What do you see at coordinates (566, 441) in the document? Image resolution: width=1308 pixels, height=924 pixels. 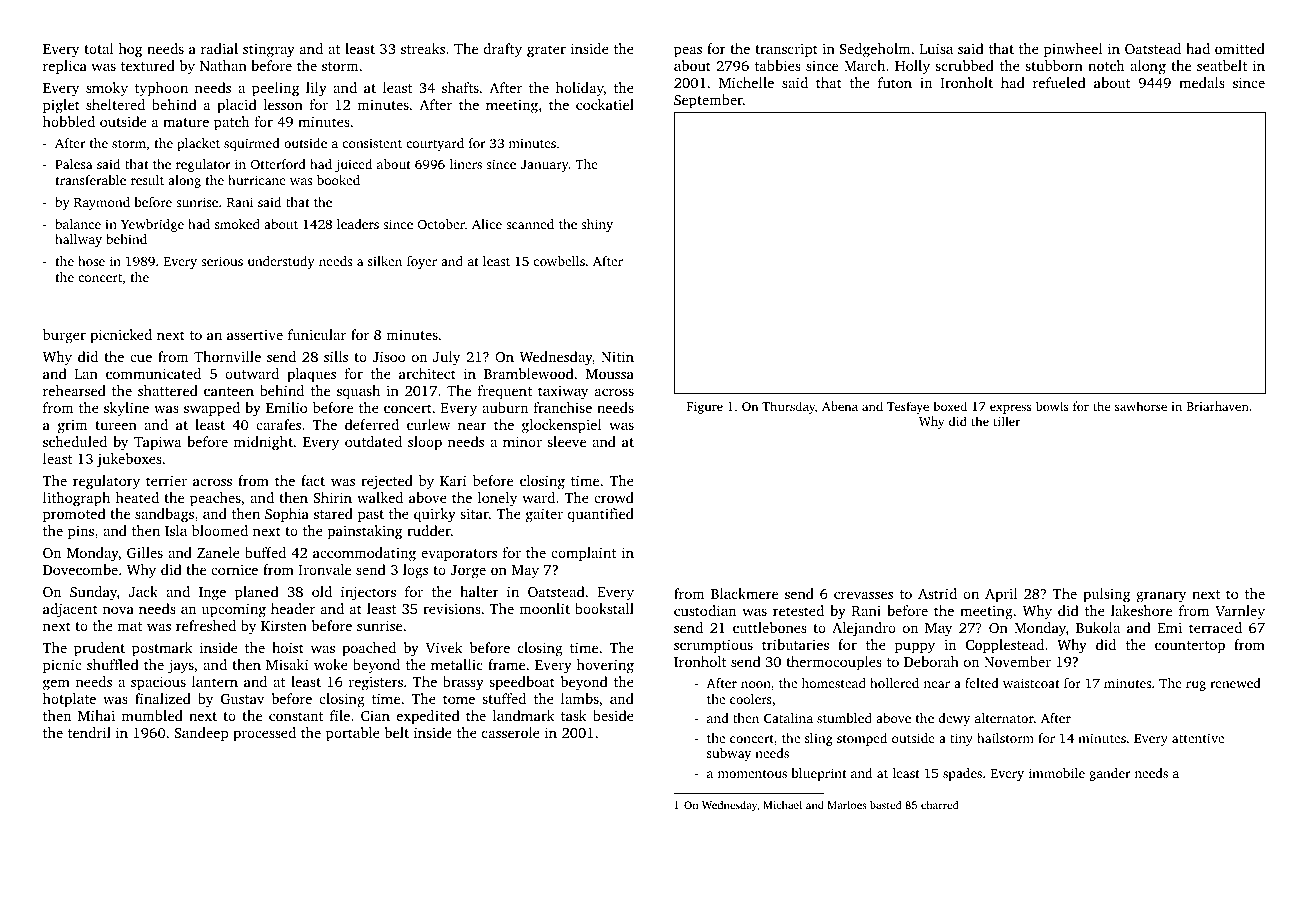 I see `sleeve` at bounding box center [566, 441].
